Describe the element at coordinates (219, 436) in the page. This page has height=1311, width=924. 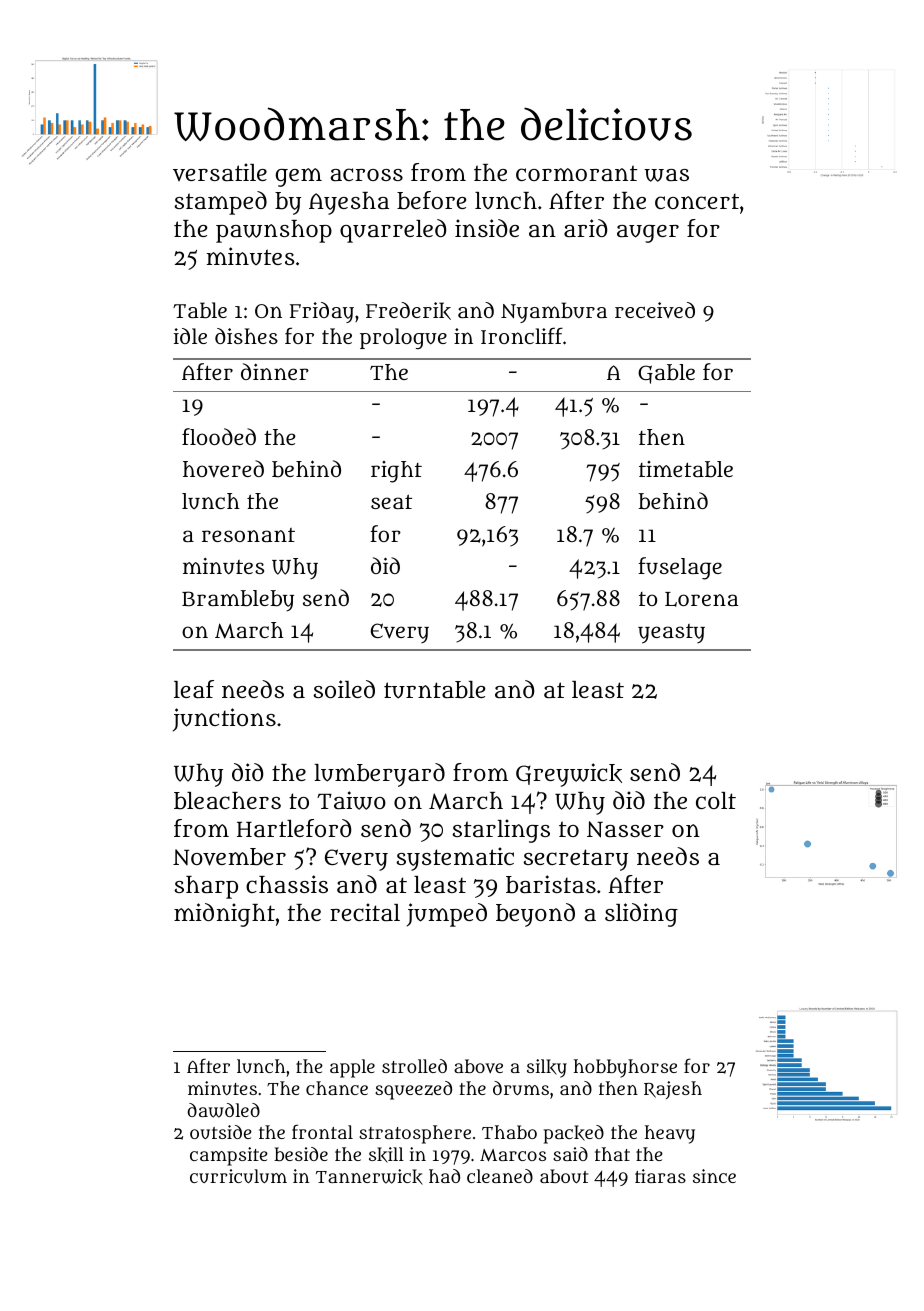
I see `flooded` at that location.
